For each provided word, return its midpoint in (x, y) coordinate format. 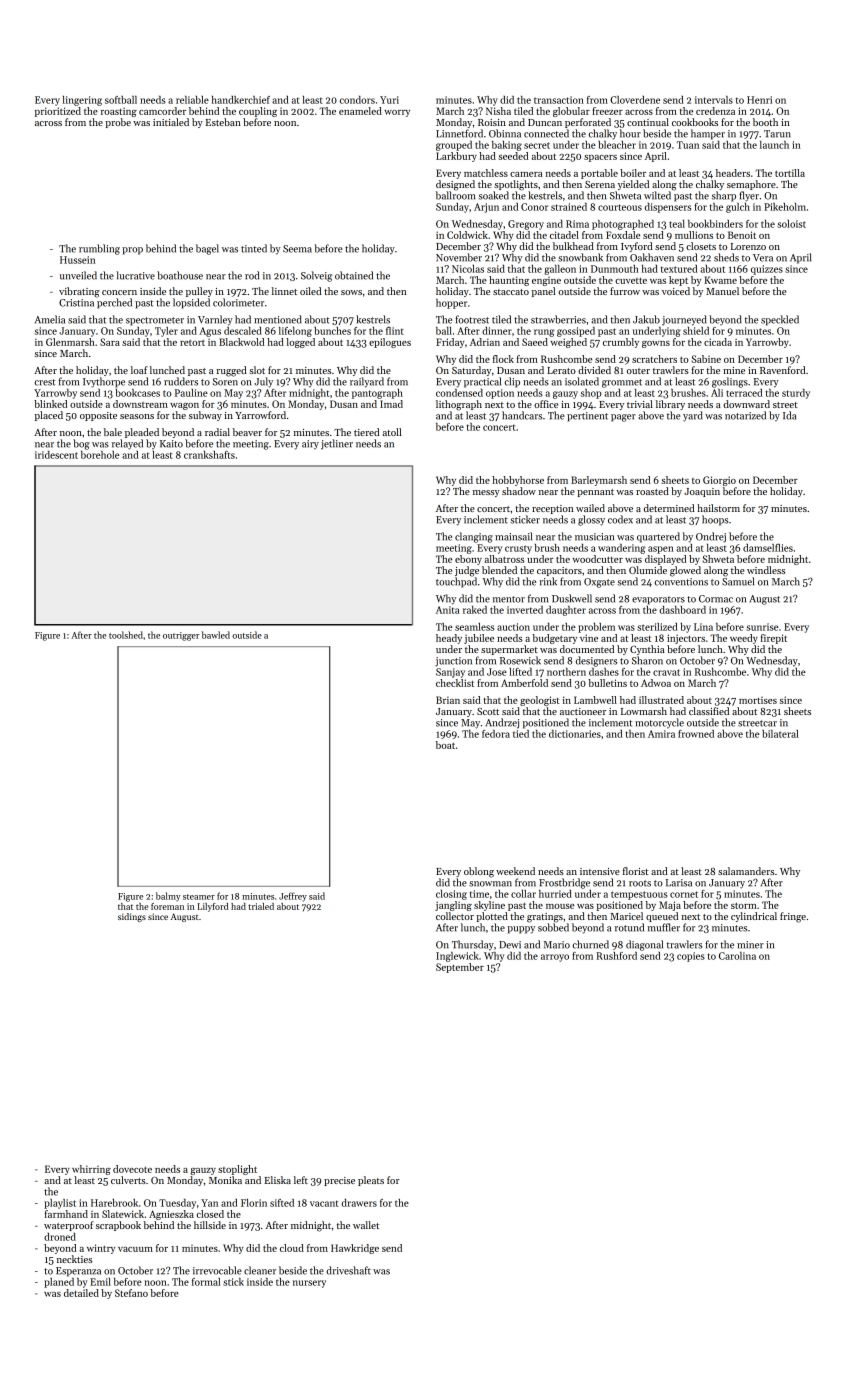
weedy (744, 639)
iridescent (56, 455)
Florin (254, 1203)
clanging (474, 537)
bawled (216, 635)
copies (691, 957)
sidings (132, 917)
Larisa (679, 883)
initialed (171, 122)
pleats (371, 1181)
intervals (714, 100)
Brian (448, 700)
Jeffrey (293, 897)
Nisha (498, 111)
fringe (793, 917)
